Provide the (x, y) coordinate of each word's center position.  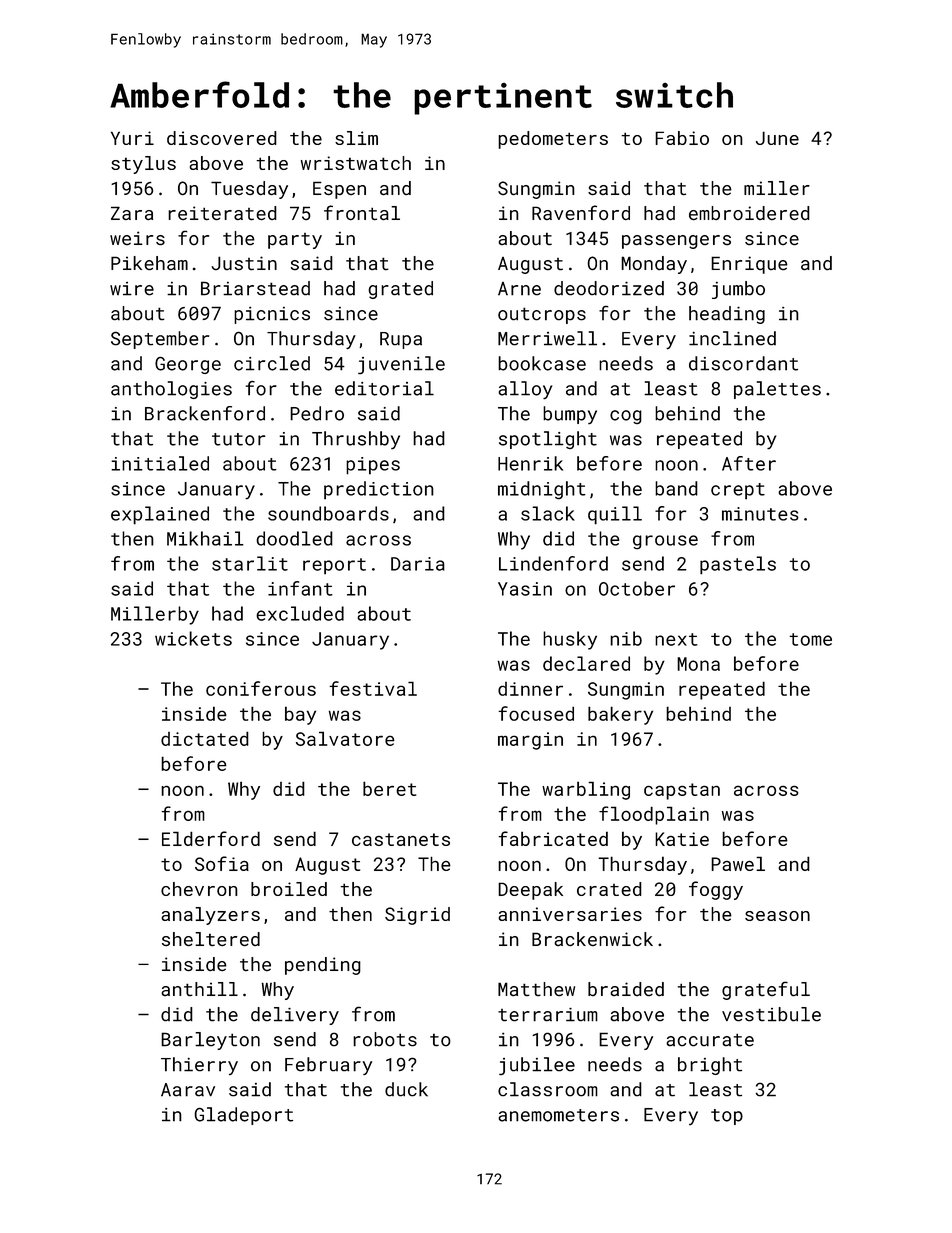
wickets (193, 638)
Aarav (188, 1090)
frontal (362, 212)
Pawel (738, 863)
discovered (222, 138)
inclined (732, 338)
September (160, 340)
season (777, 916)
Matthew (536, 989)
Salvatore (345, 738)
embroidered (749, 213)
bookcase (542, 363)
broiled (289, 889)
